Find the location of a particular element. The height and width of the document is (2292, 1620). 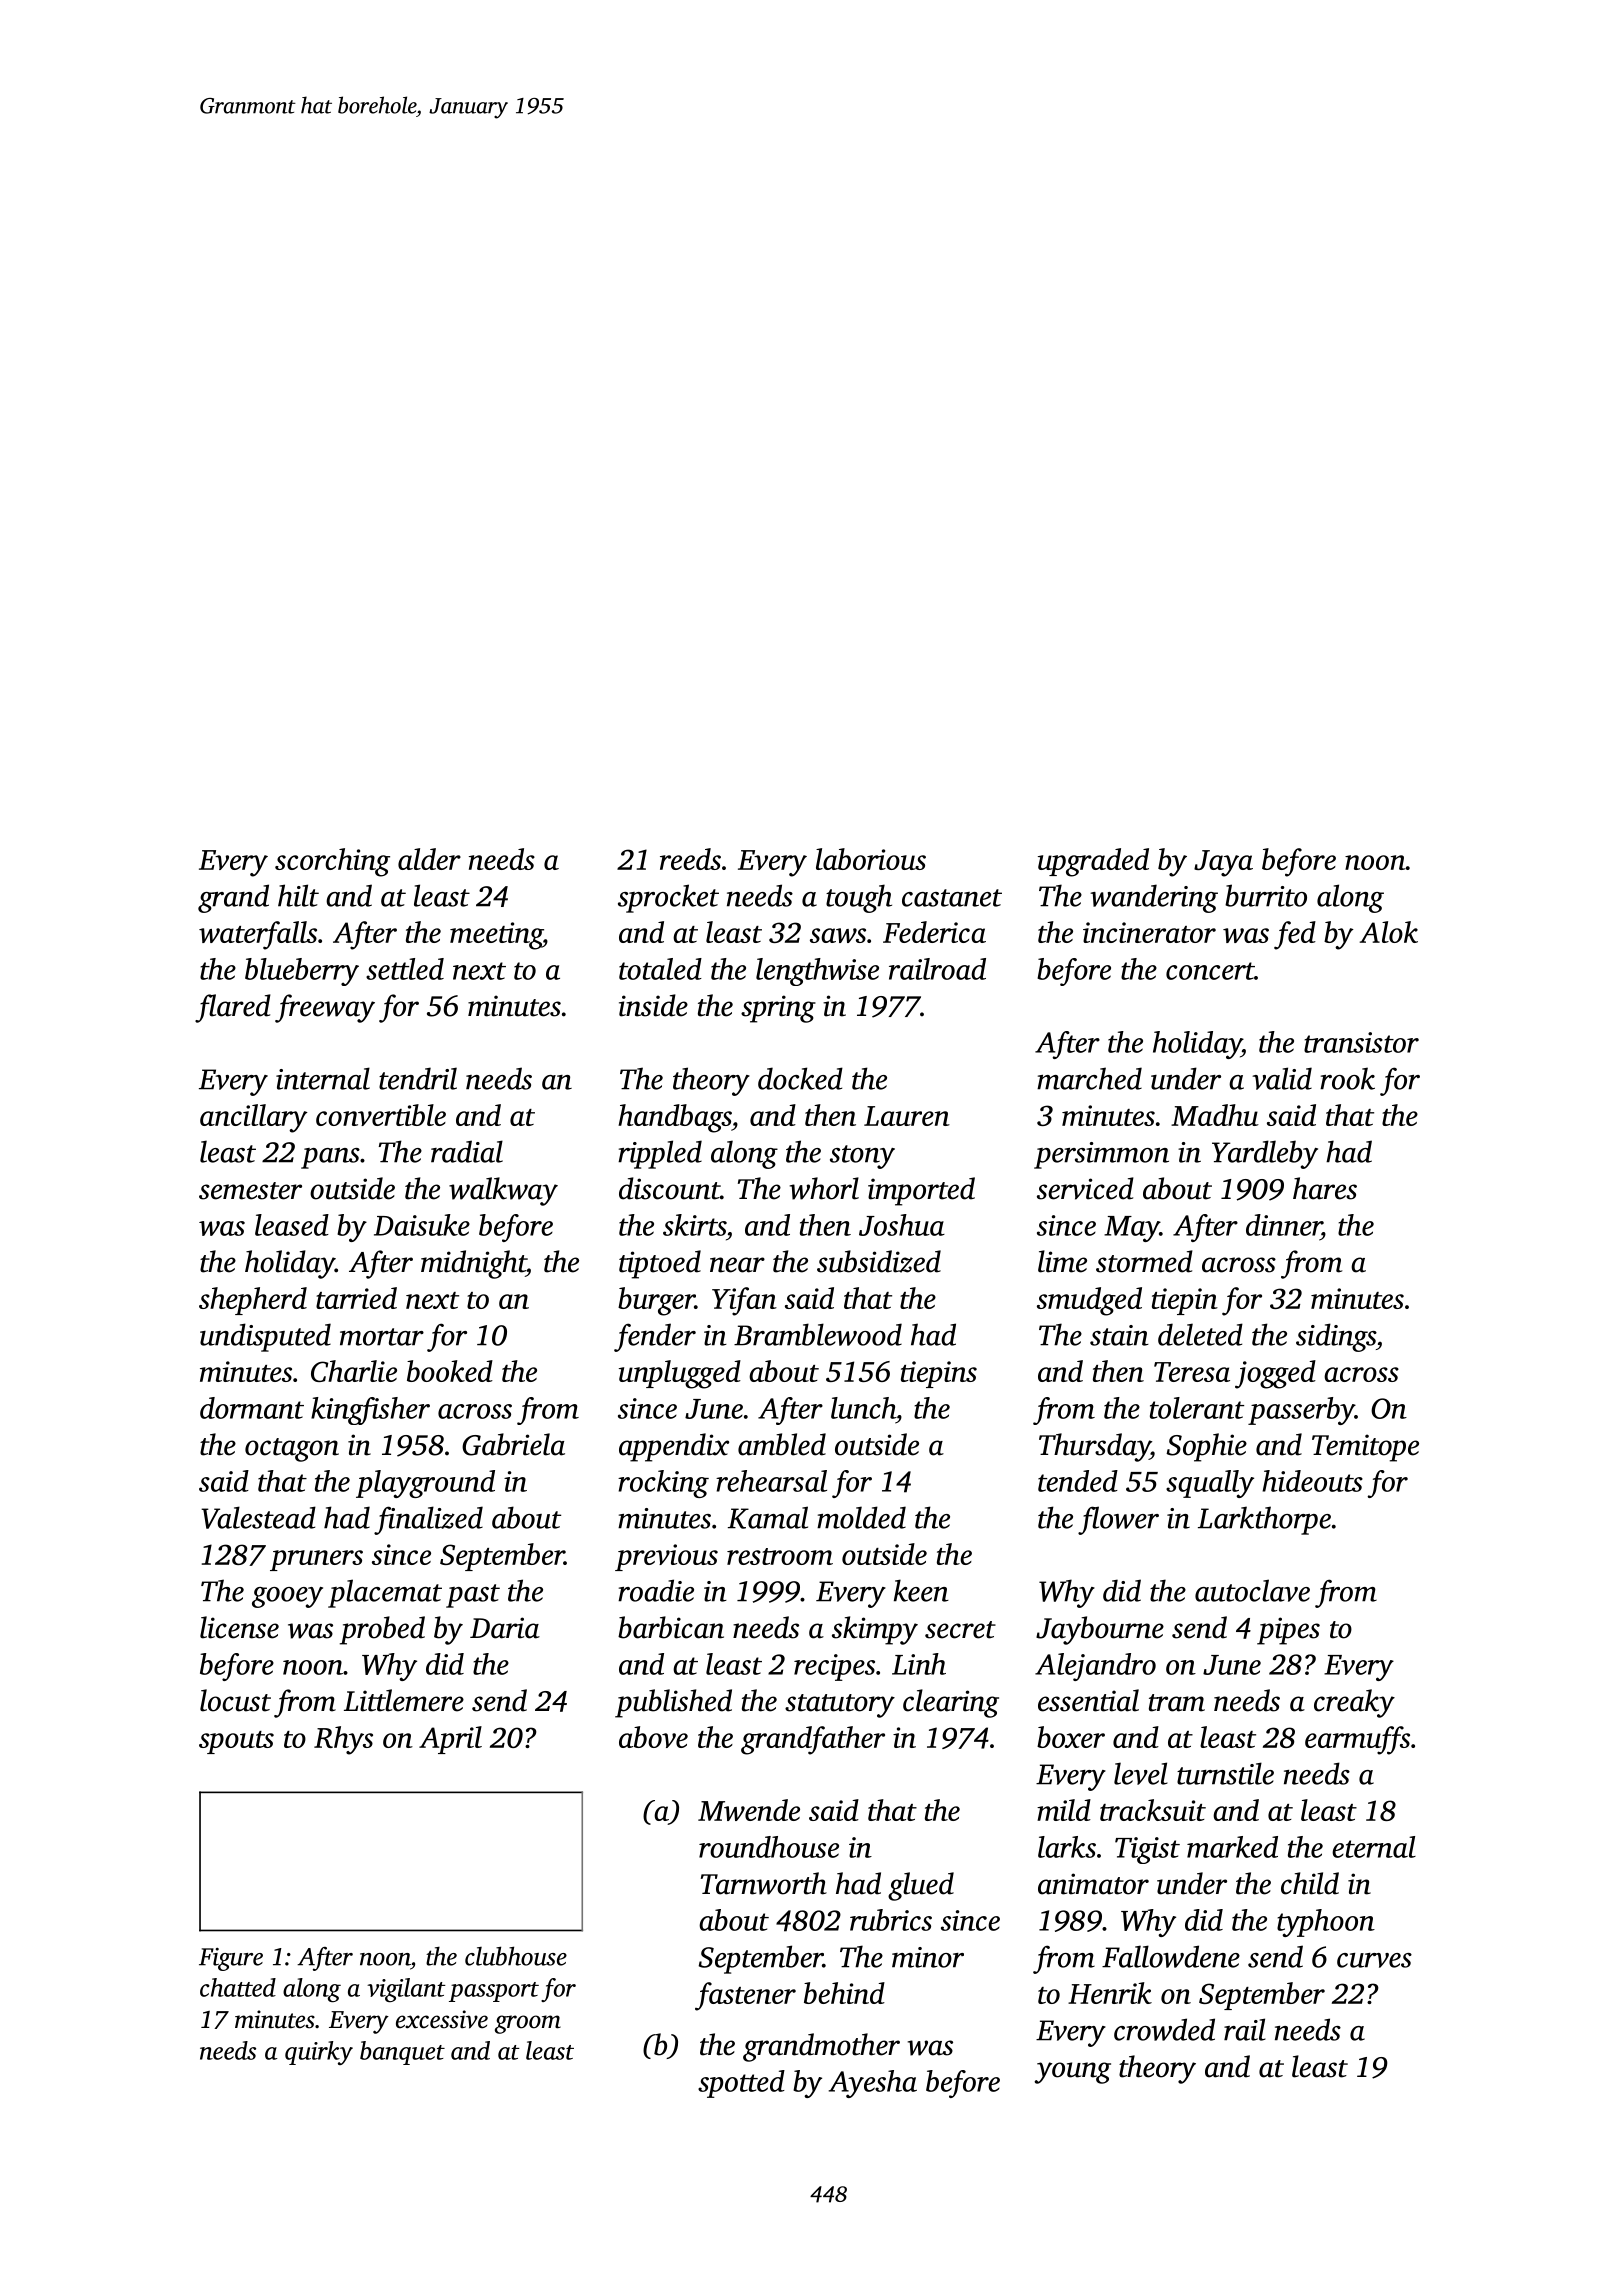

alder is located at coordinates (429, 859).
